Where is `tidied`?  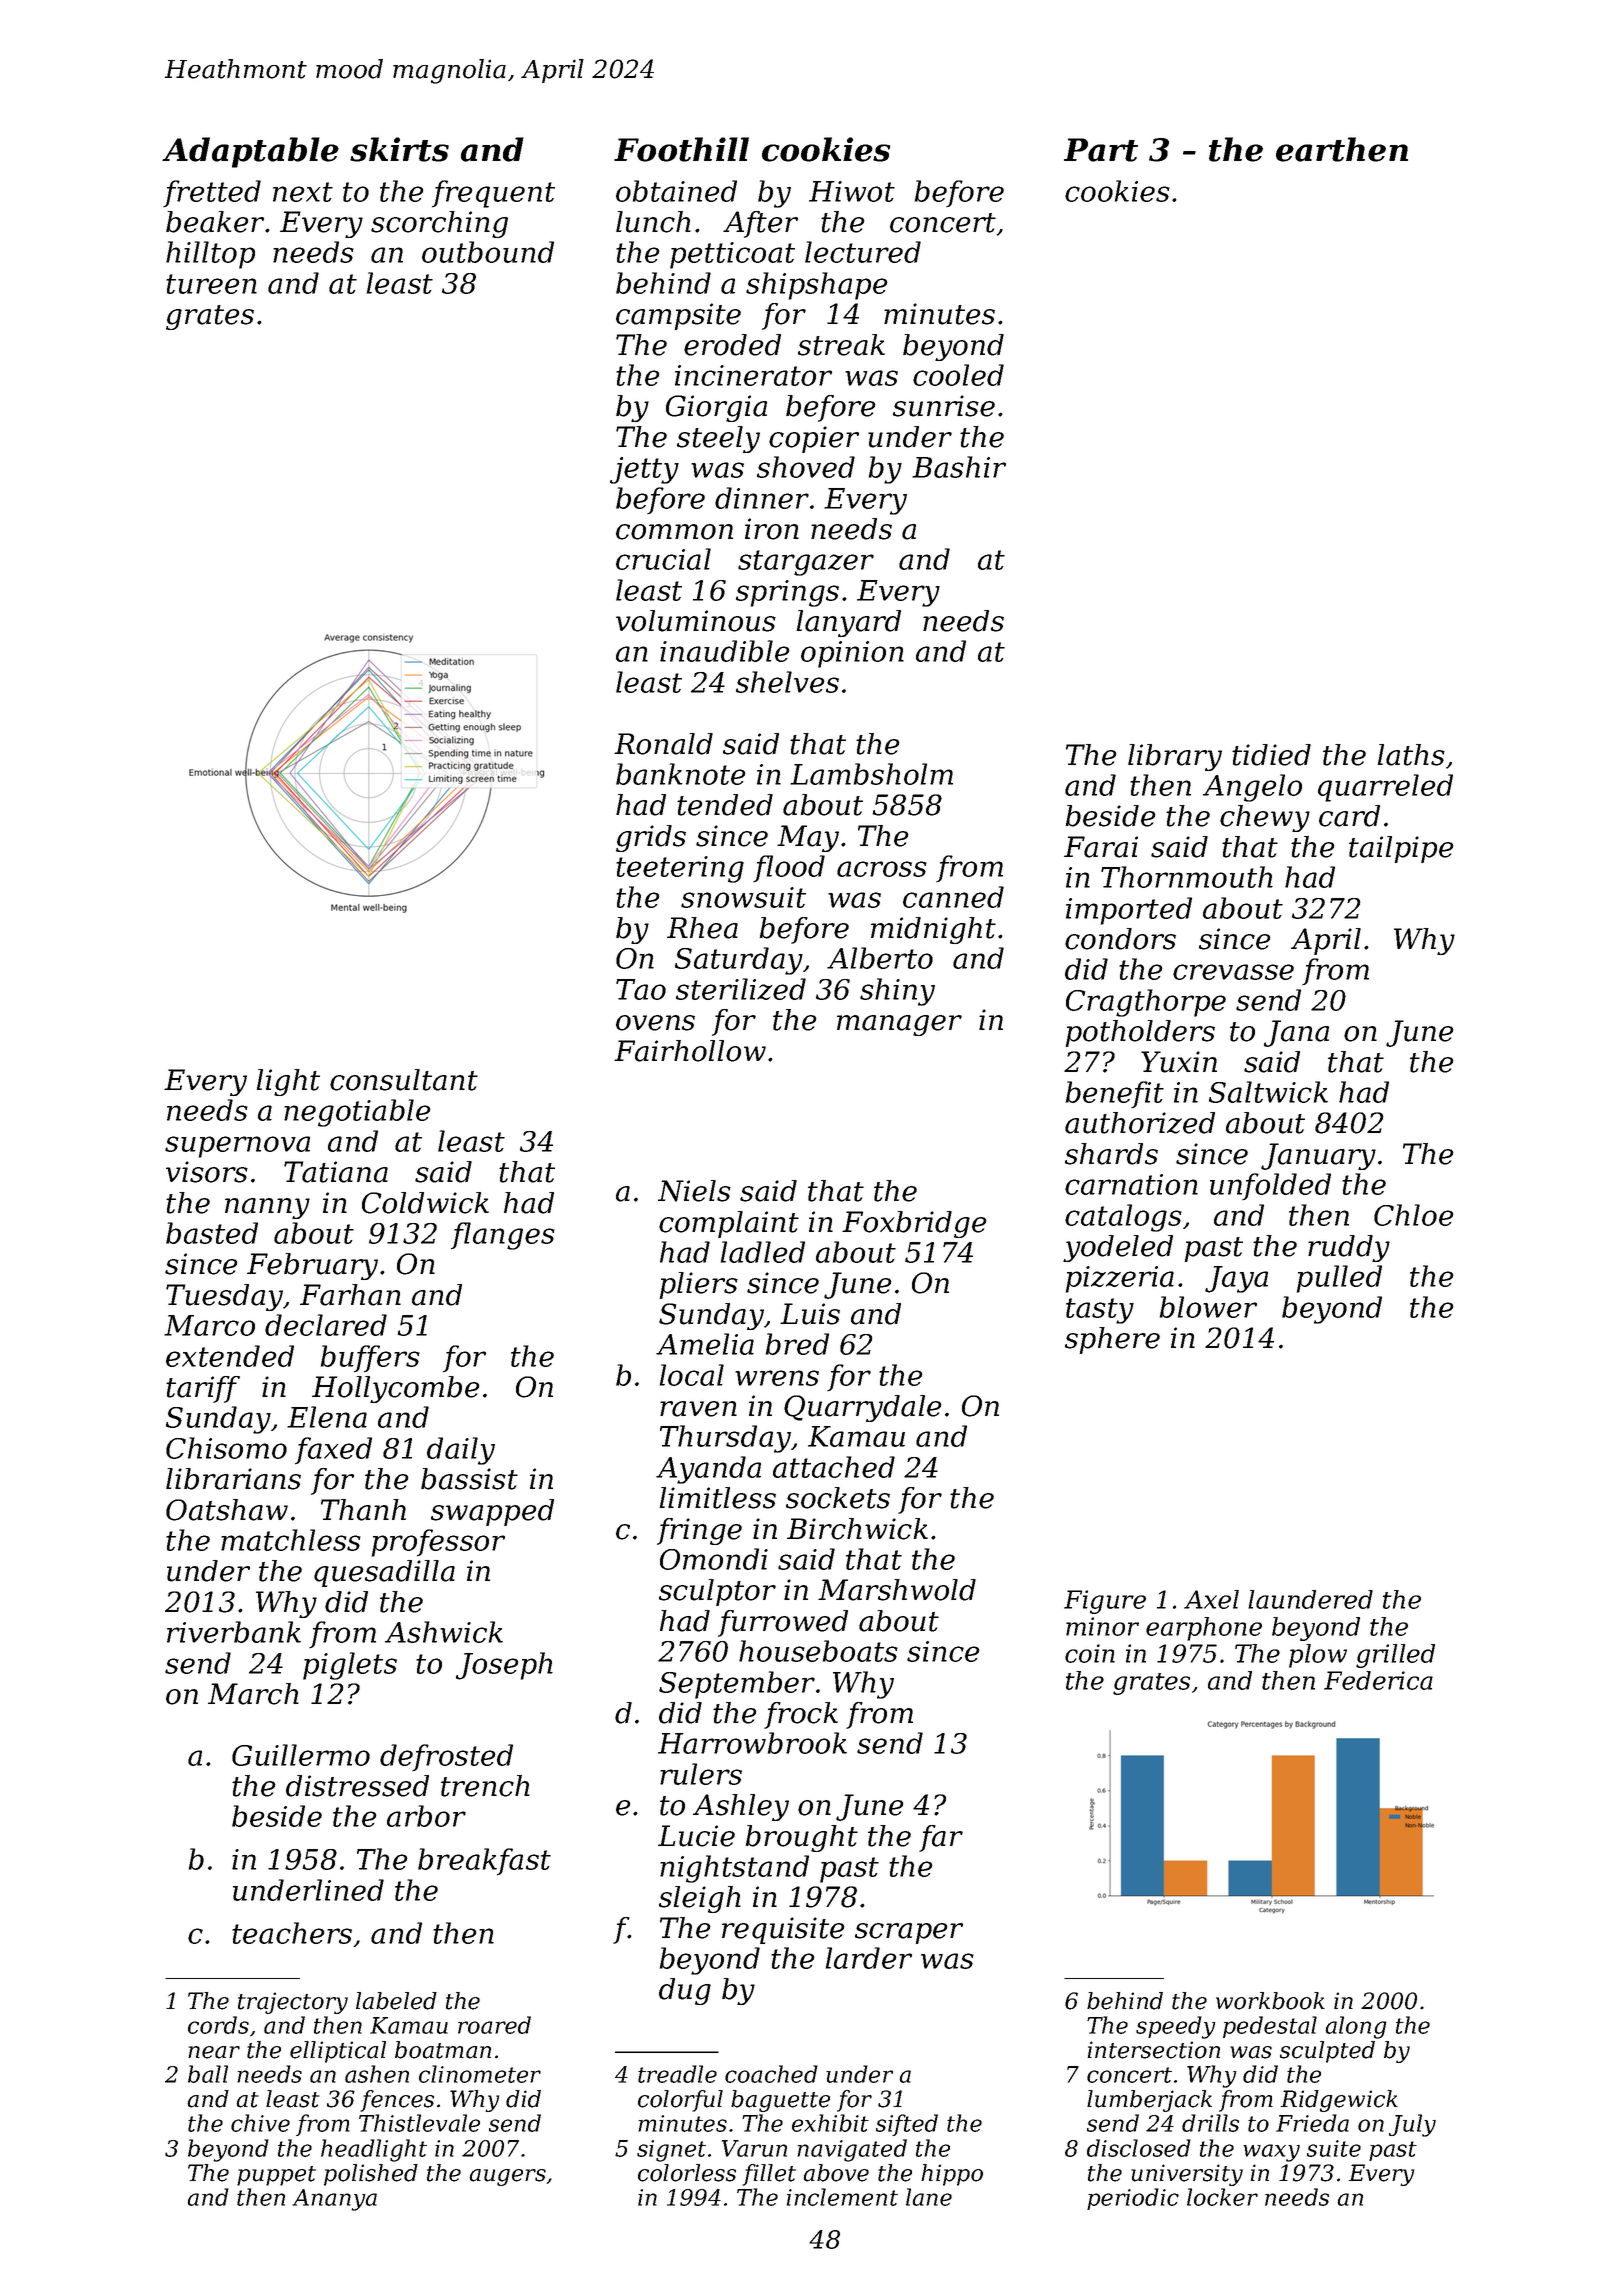 tidied is located at coordinates (1271, 755).
